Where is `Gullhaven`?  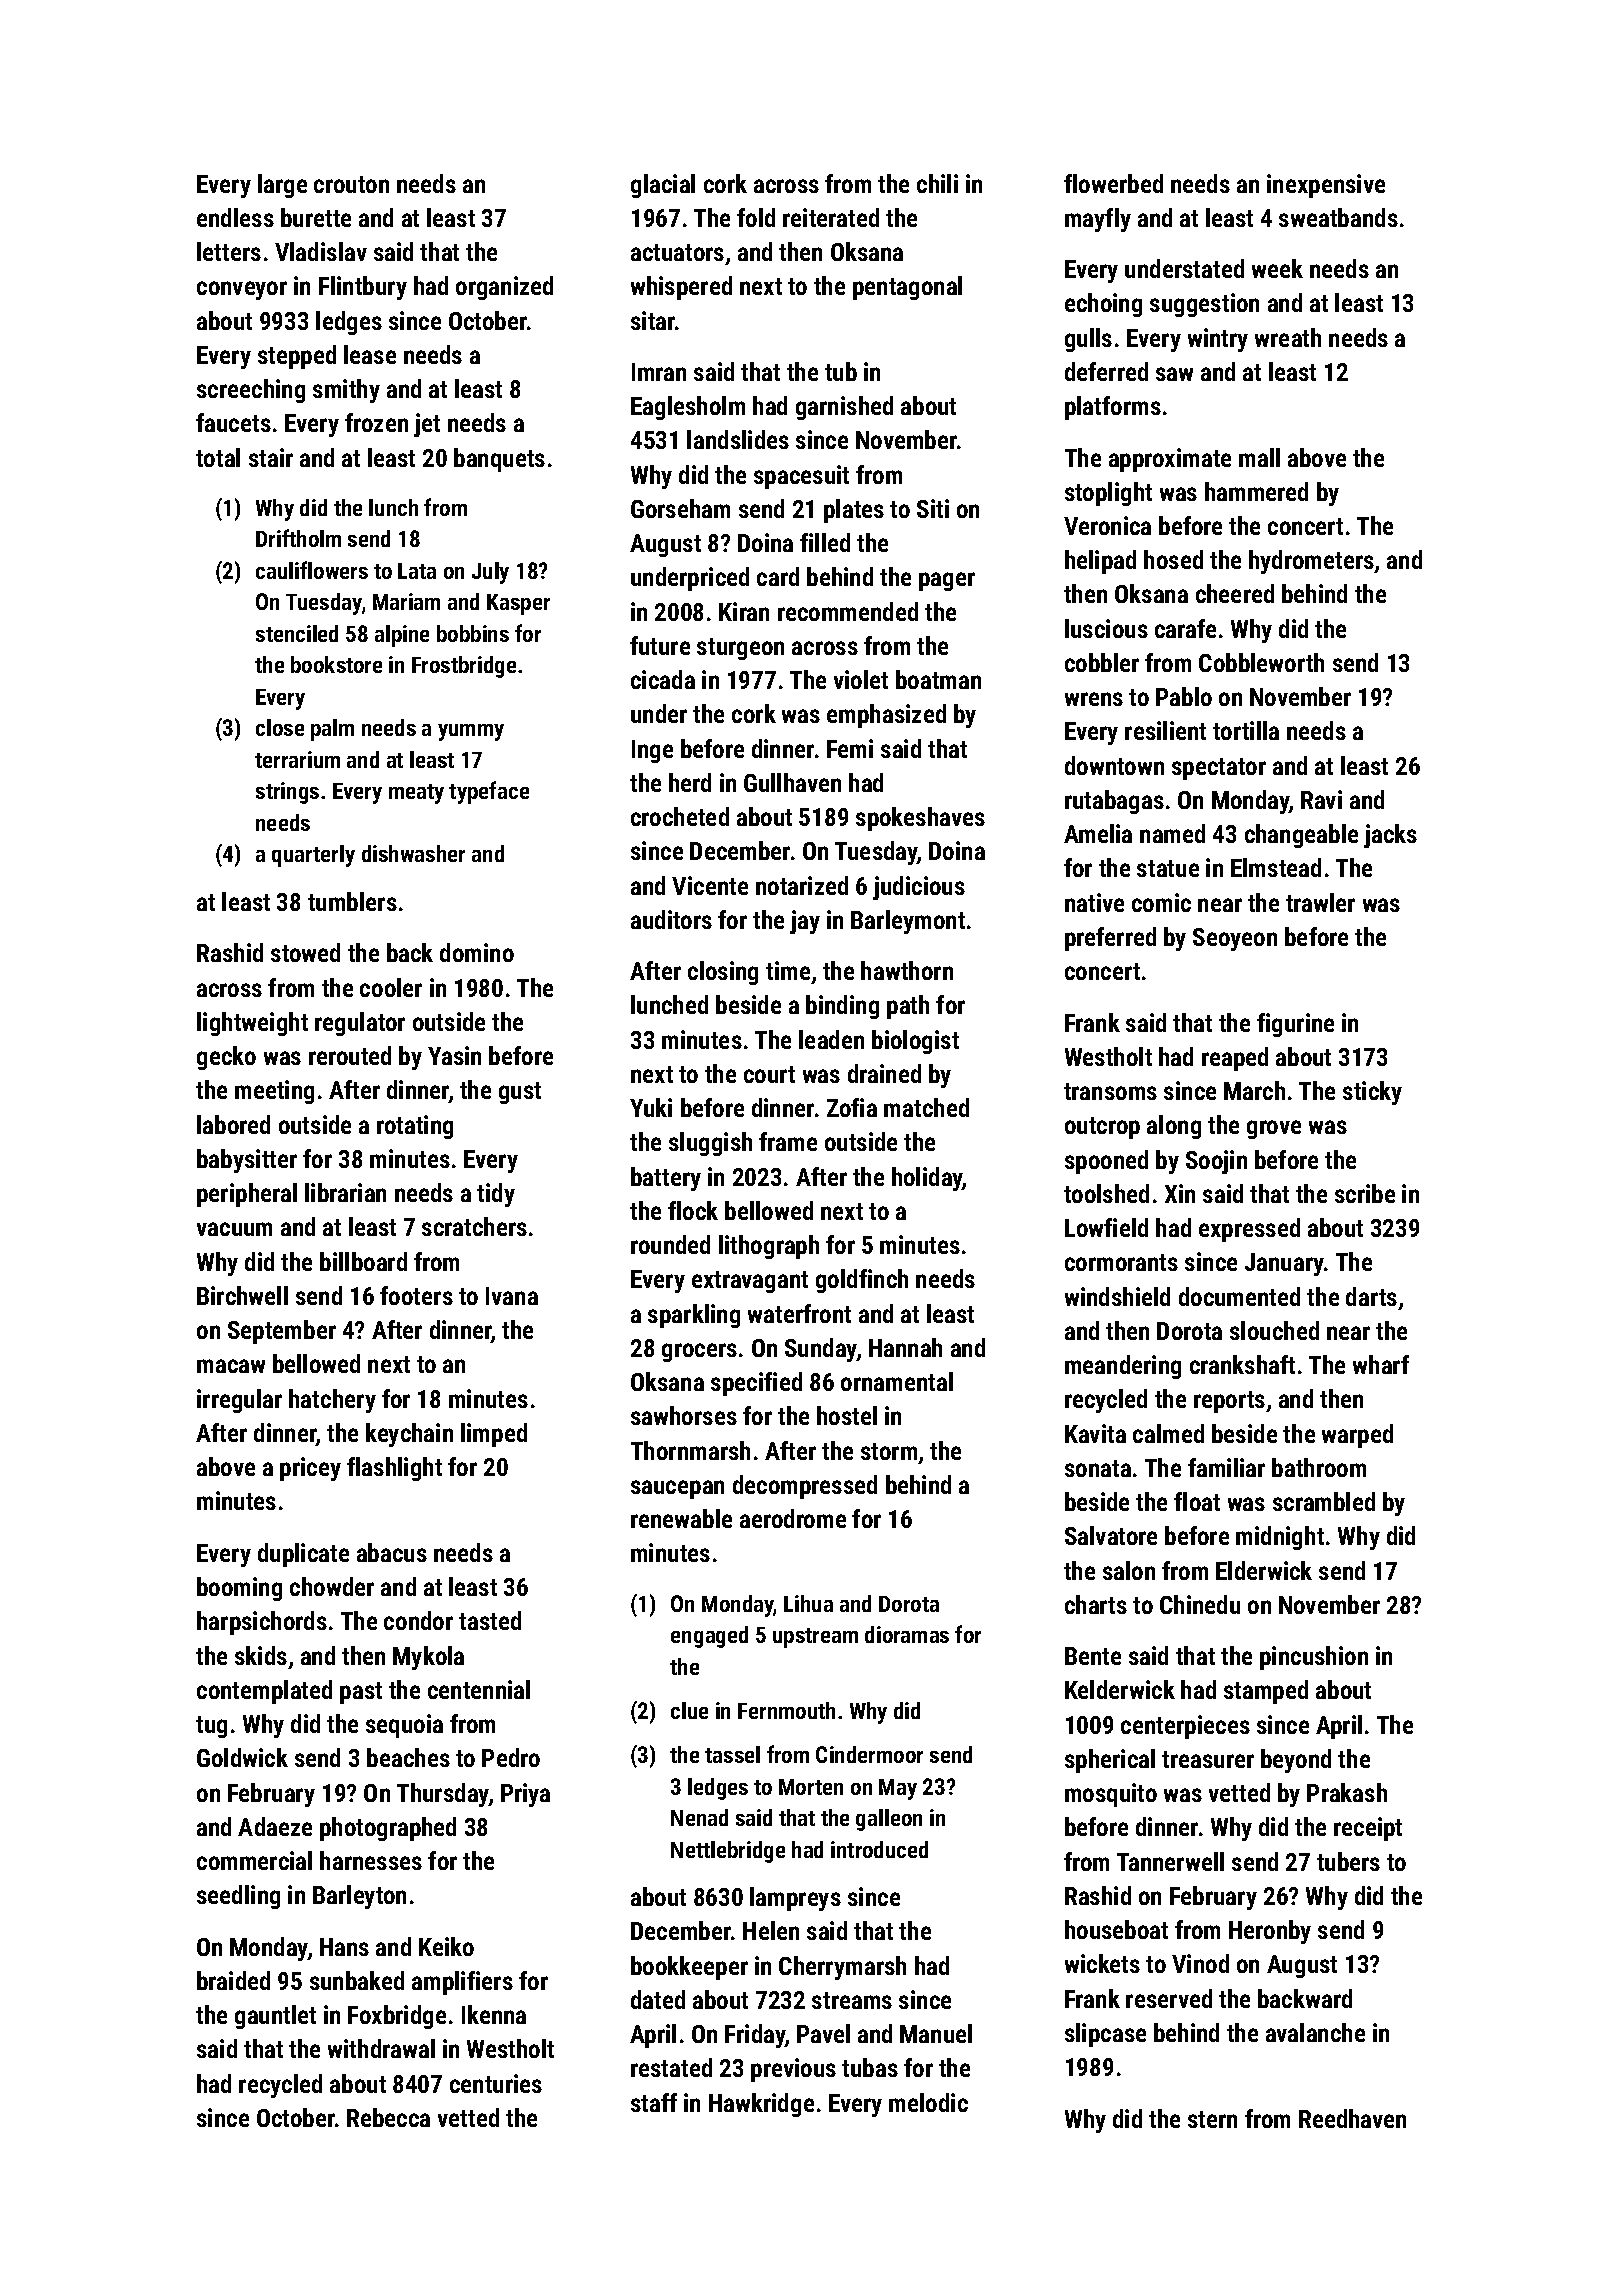 Gullhaven is located at coordinates (792, 782).
